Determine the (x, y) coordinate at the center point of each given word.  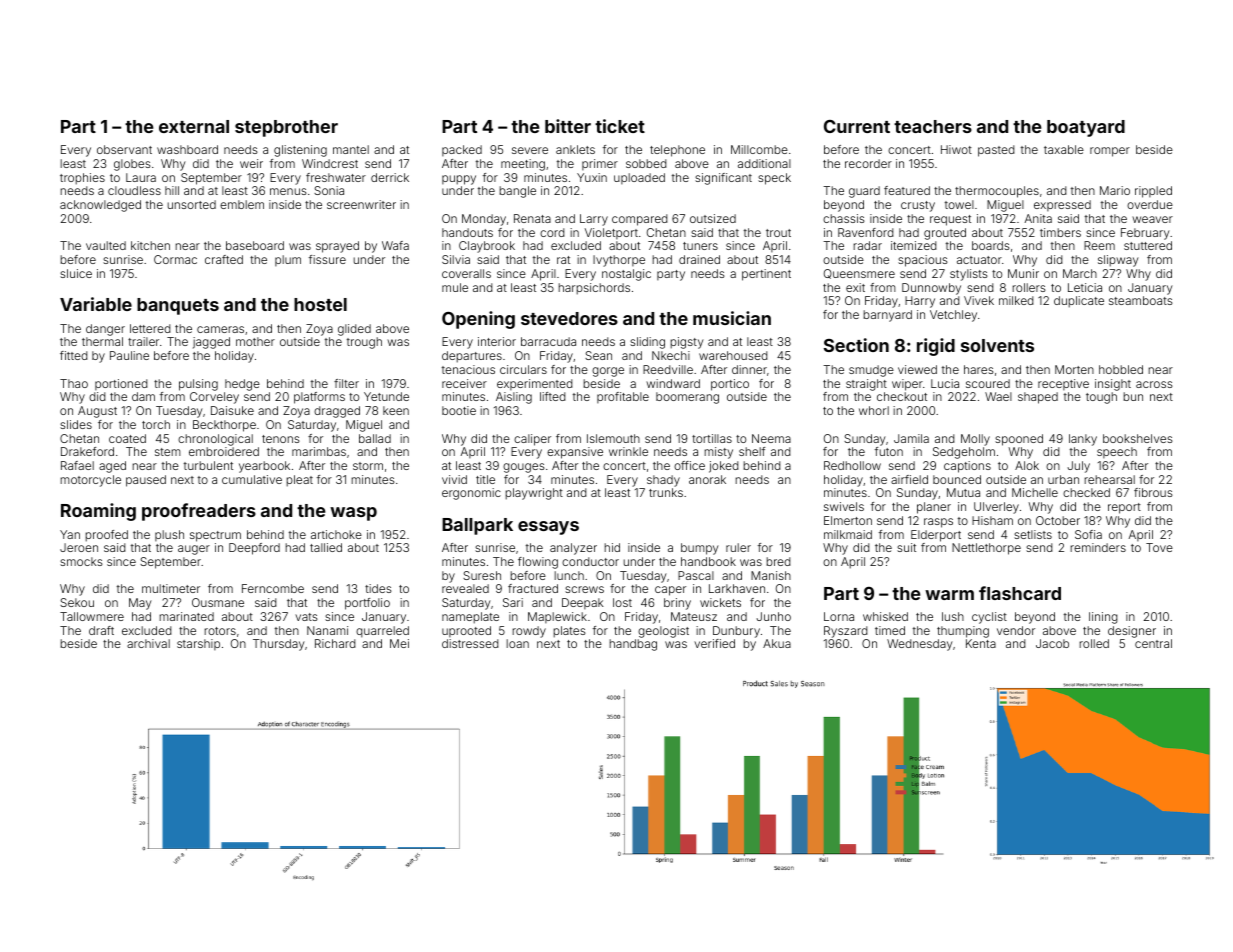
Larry (594, 220)
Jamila (911, 438)
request (950, 220)
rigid (936, 347)
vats (306, 617)
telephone (677, 151)
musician (732, 318)
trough (364, 343)
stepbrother (286, 128)
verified (714, 643)
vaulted (106, 245)
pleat (299, 481)
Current (857, 126)
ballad (375, 438)
